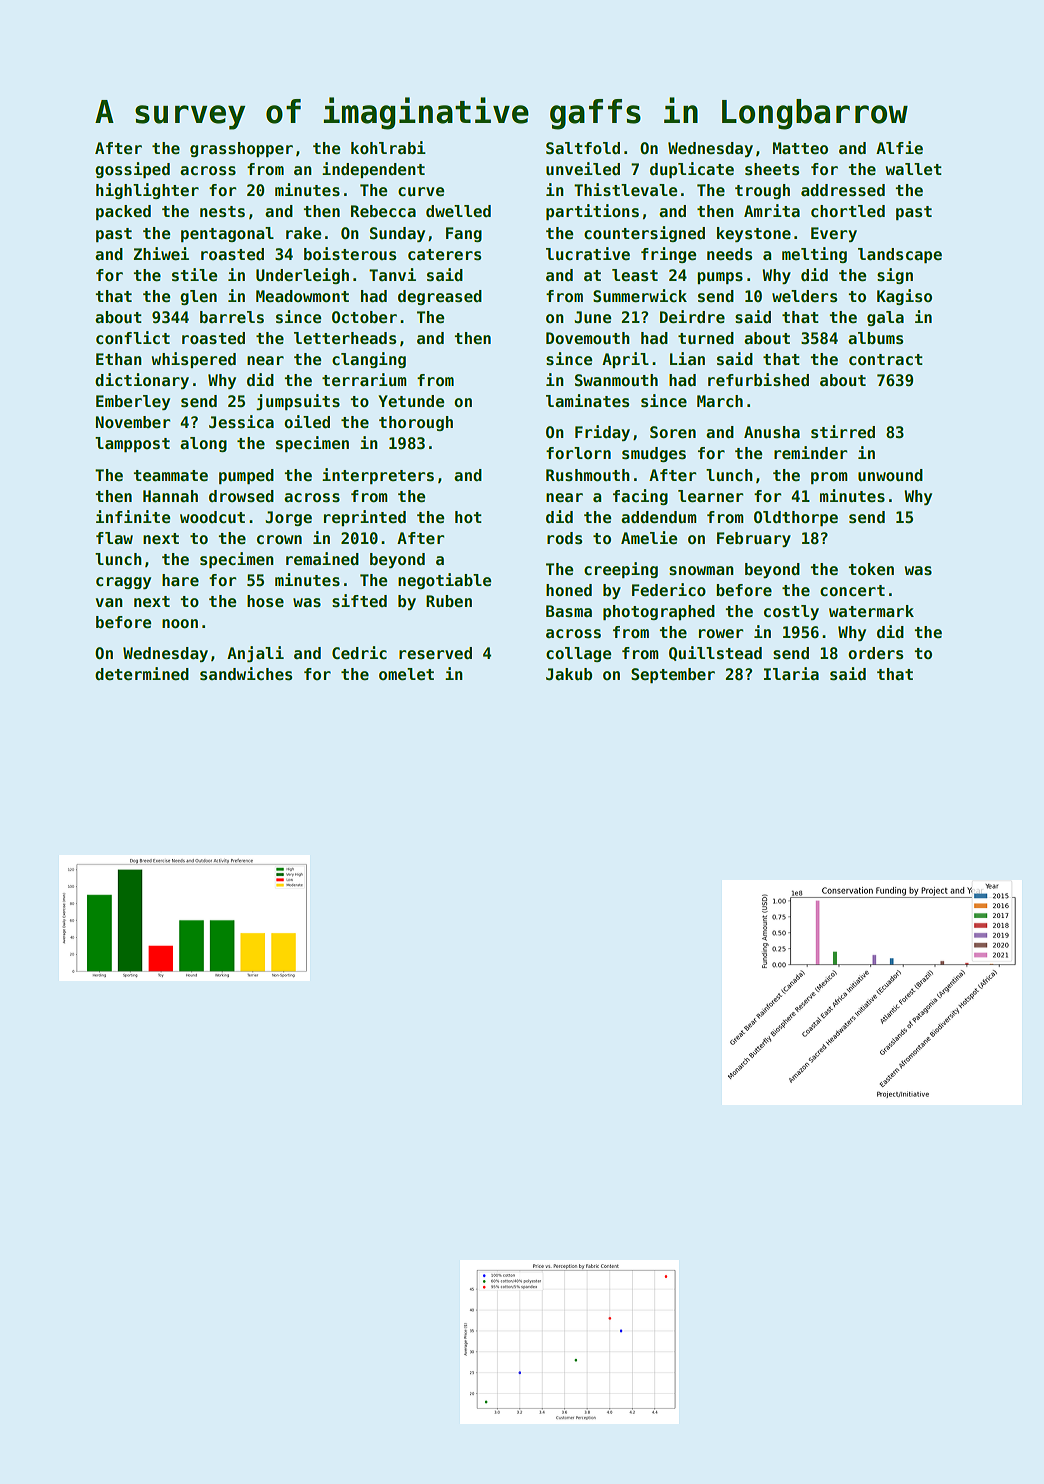 Image resolution: width=1044 pixels, height=1484 pixels. What do you see at coordinates (673, 432) in the screenshot?
I see `Soren` at bounding box center [673, 432].
